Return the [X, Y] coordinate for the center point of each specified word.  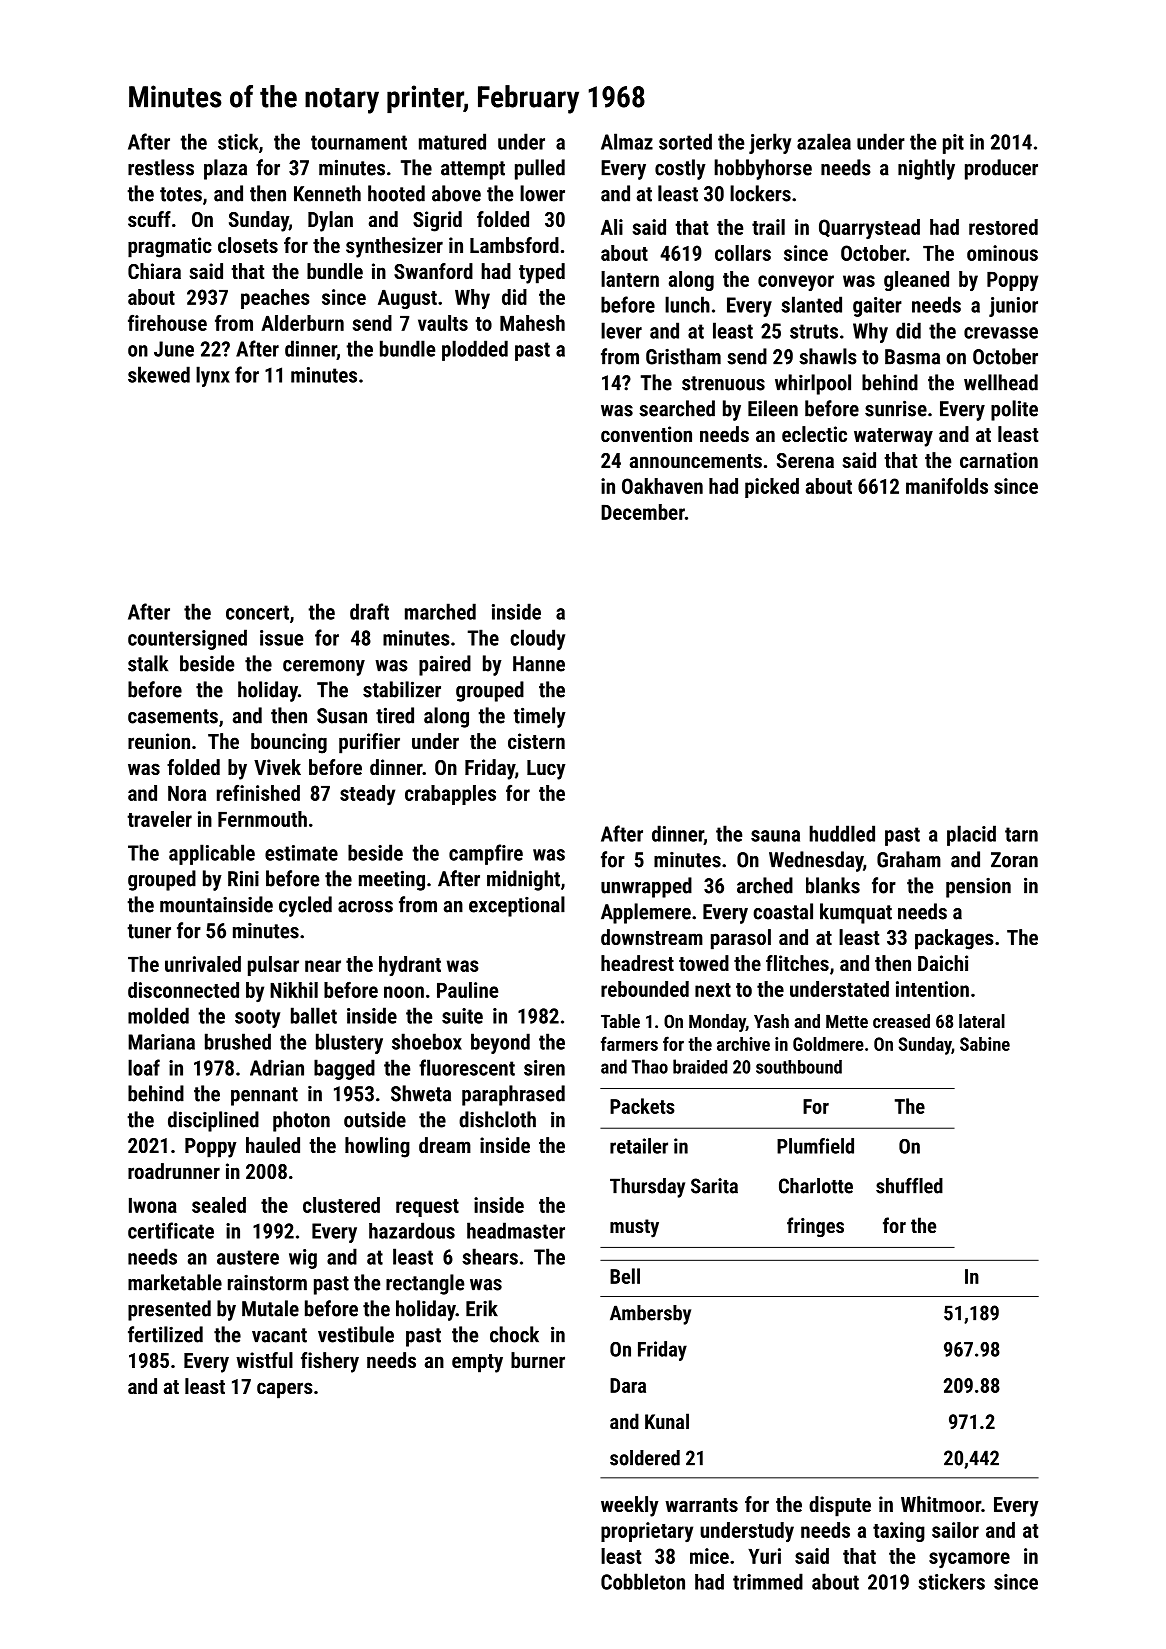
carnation [999, 460]
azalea [824, 141]
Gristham [683, 356]
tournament [359, 142]
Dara [628, 1385]
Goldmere [828, 1044]
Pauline [467, 990]
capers [285, 1390]
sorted [685, 141]
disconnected [183, 990]
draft [369, 611]
